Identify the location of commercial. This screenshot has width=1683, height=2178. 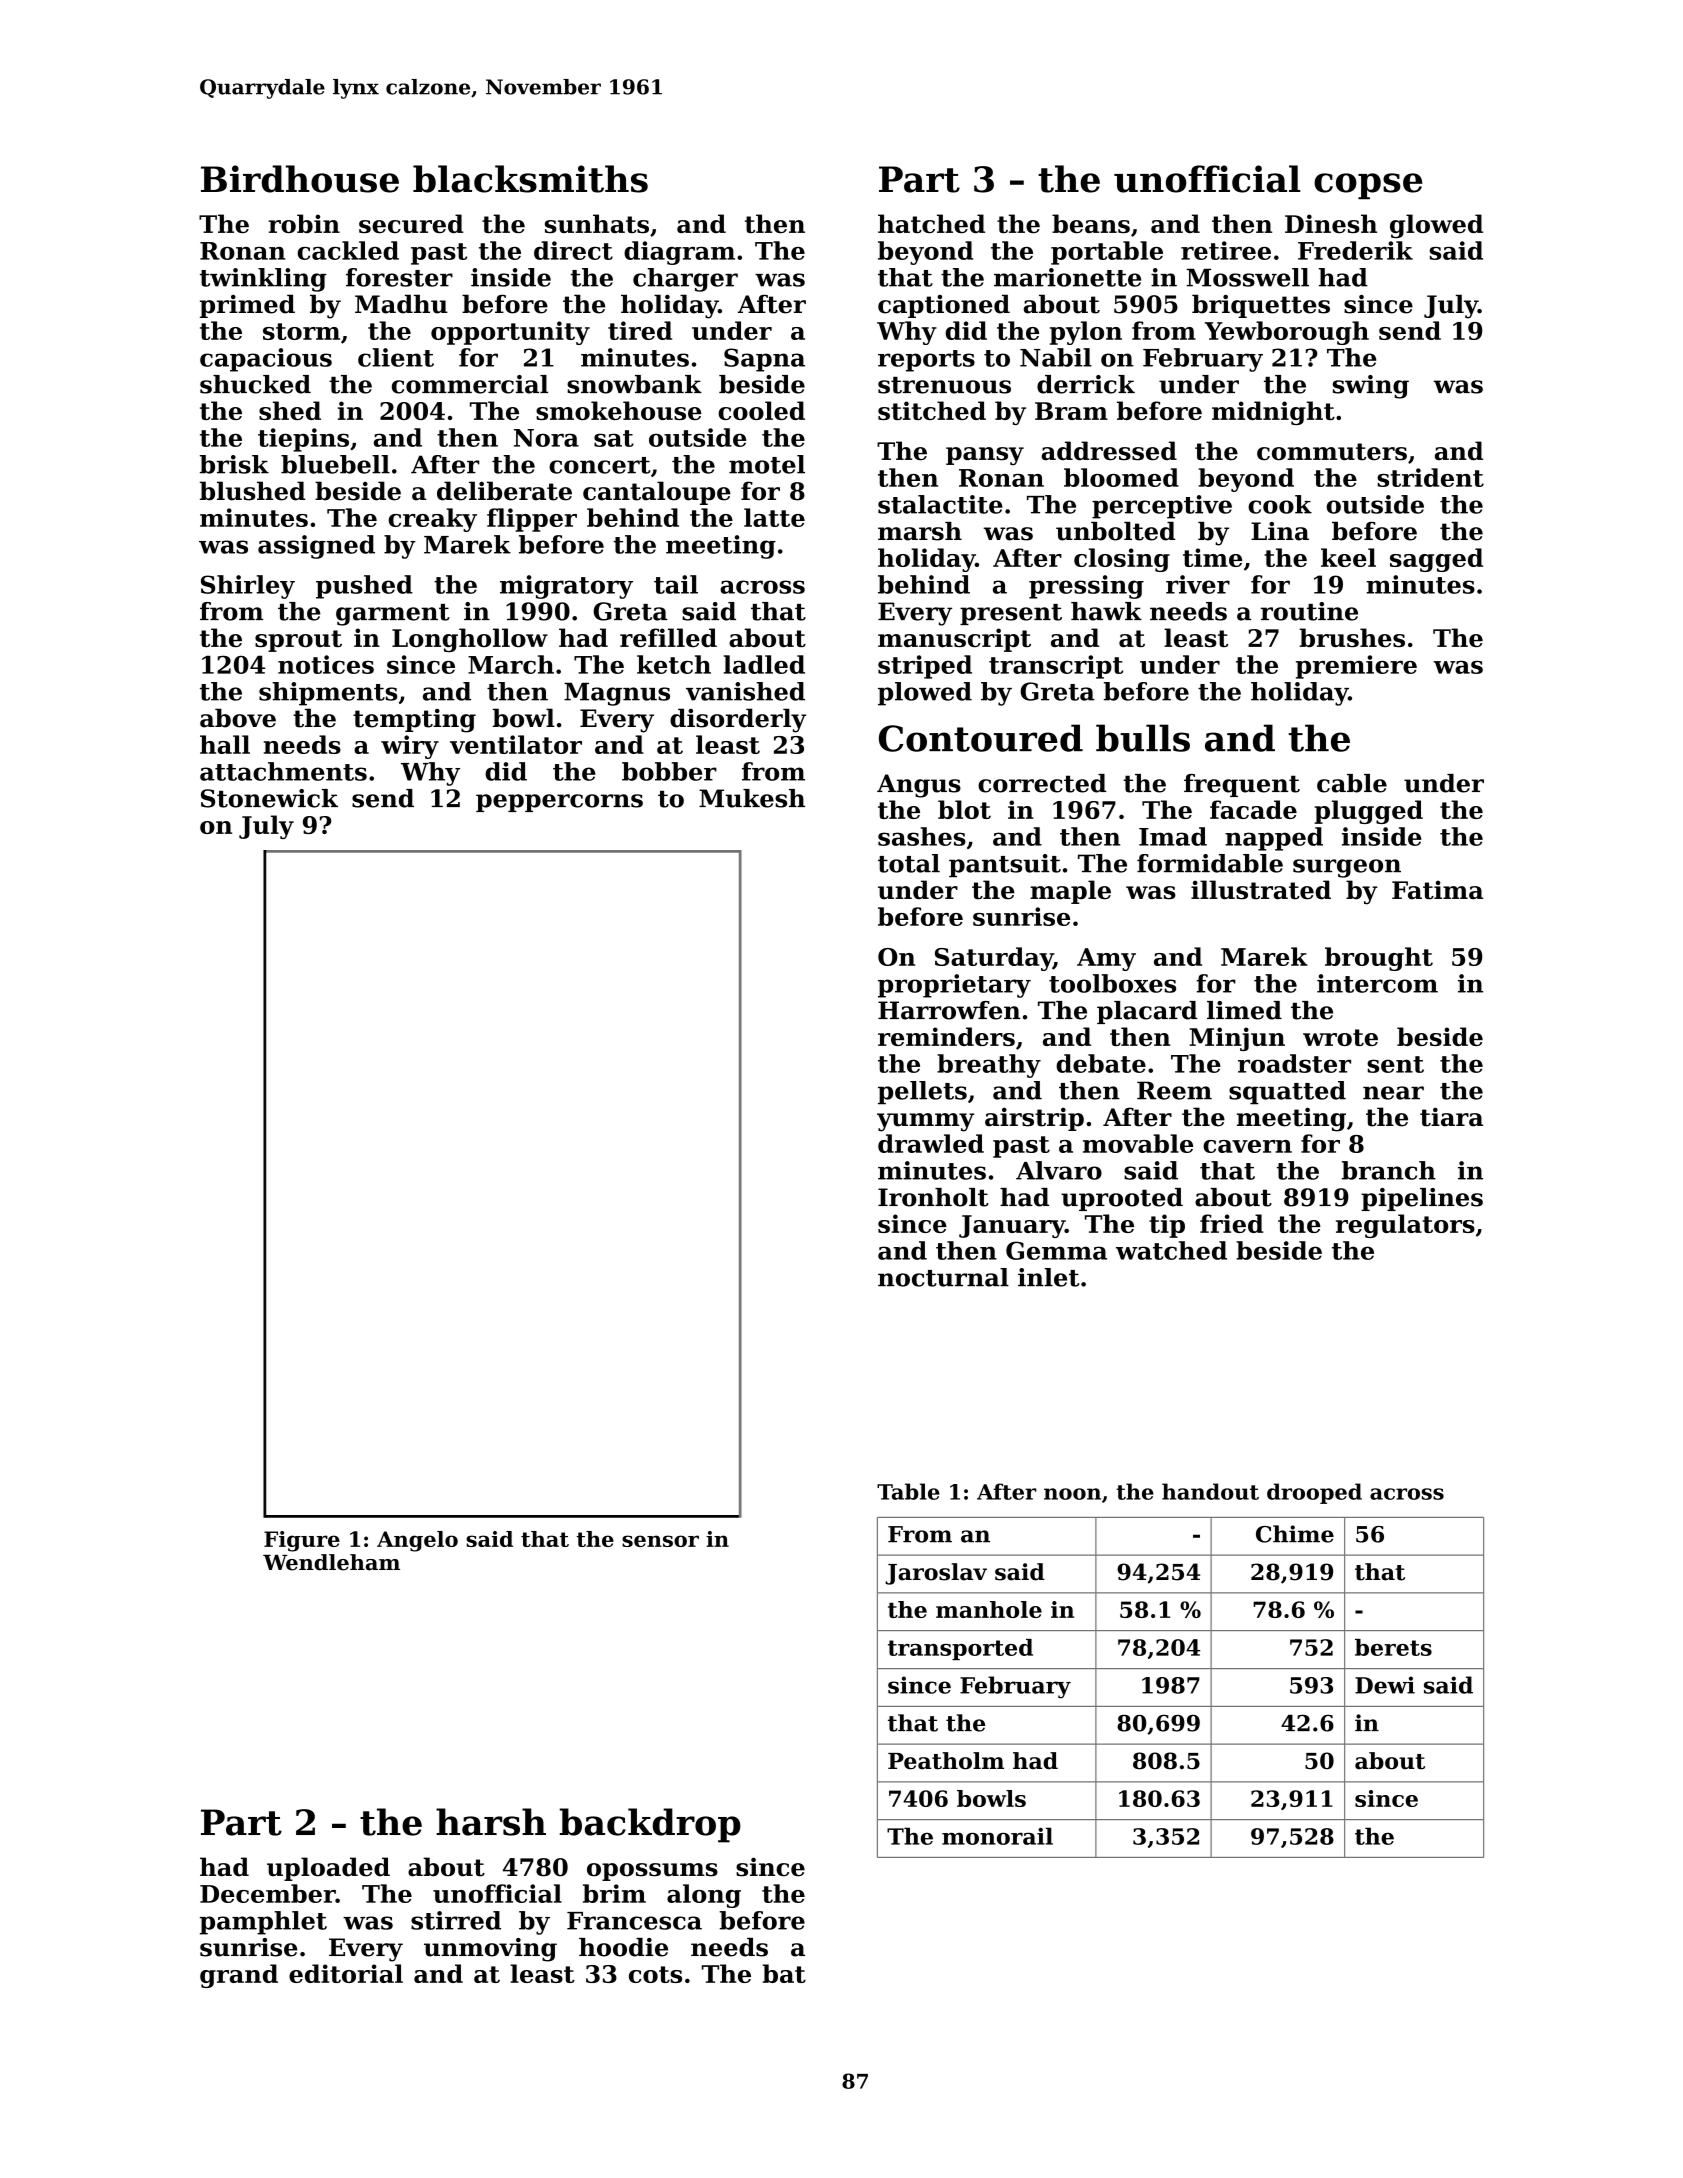
(470, 384).
